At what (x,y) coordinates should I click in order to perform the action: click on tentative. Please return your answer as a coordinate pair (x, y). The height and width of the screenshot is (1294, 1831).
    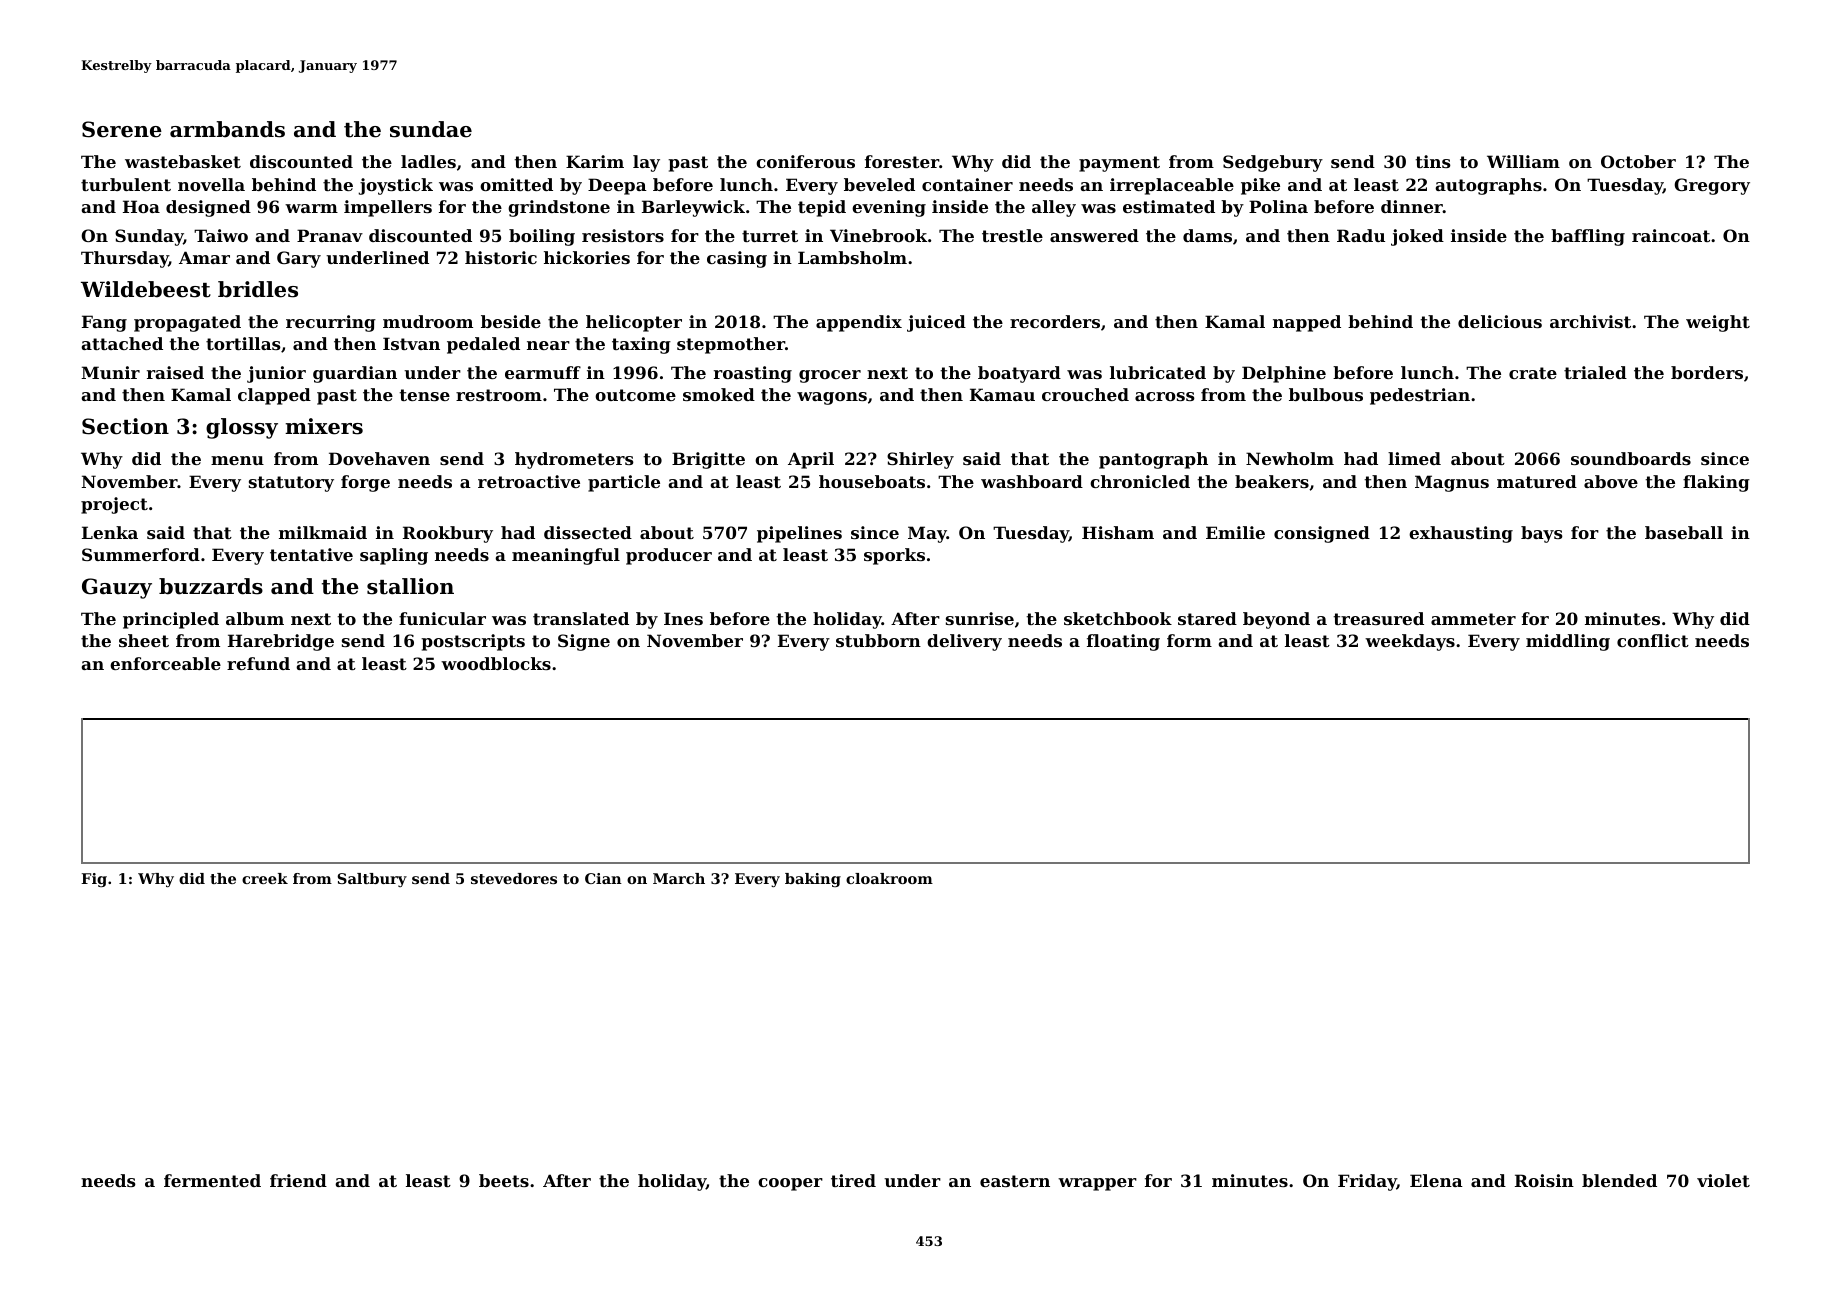
    Looking at the image, I should click on (311, 554).
